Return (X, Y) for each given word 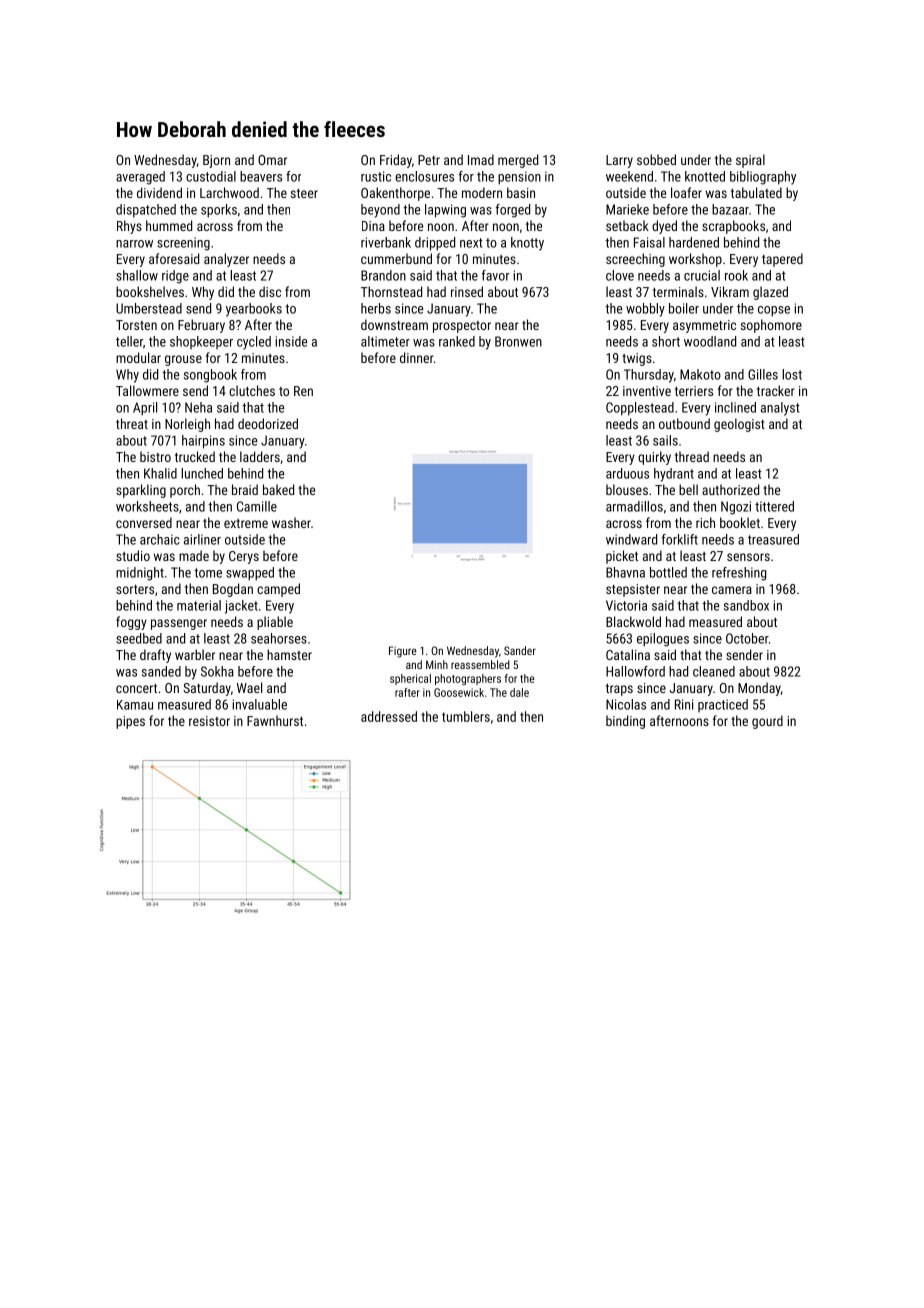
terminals (678, 291)
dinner (417, 357)
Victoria (626, 605)
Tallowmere (147, 390)
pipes (130, 722)
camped (278, 590)
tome (208, 573)
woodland (710, 341)
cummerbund (396, 258)
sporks (219, 211)
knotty (527, 244)
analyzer (226, 260)
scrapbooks (733, 227)
